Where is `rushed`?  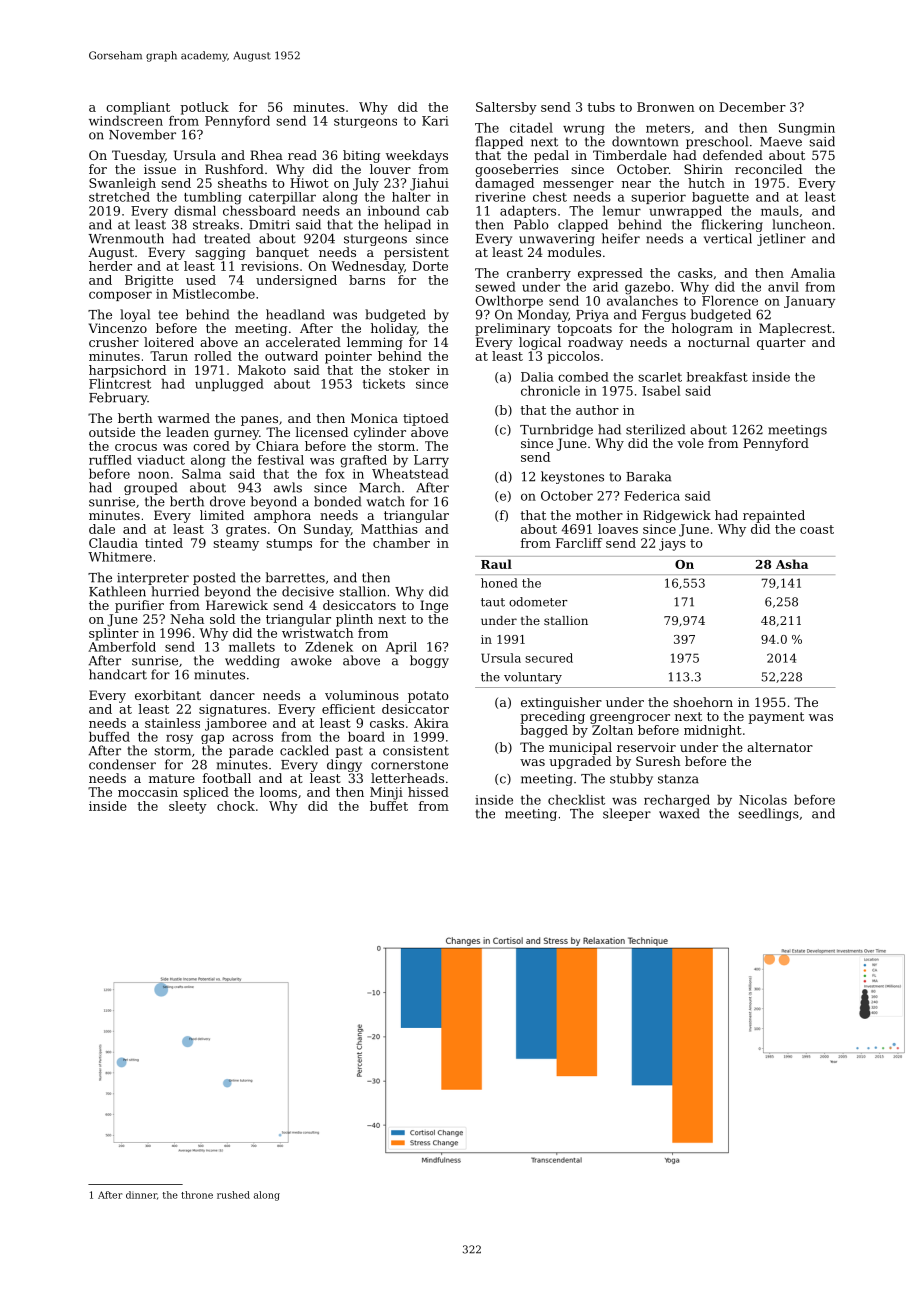 rushed is located at coordinates (233, 1195).
